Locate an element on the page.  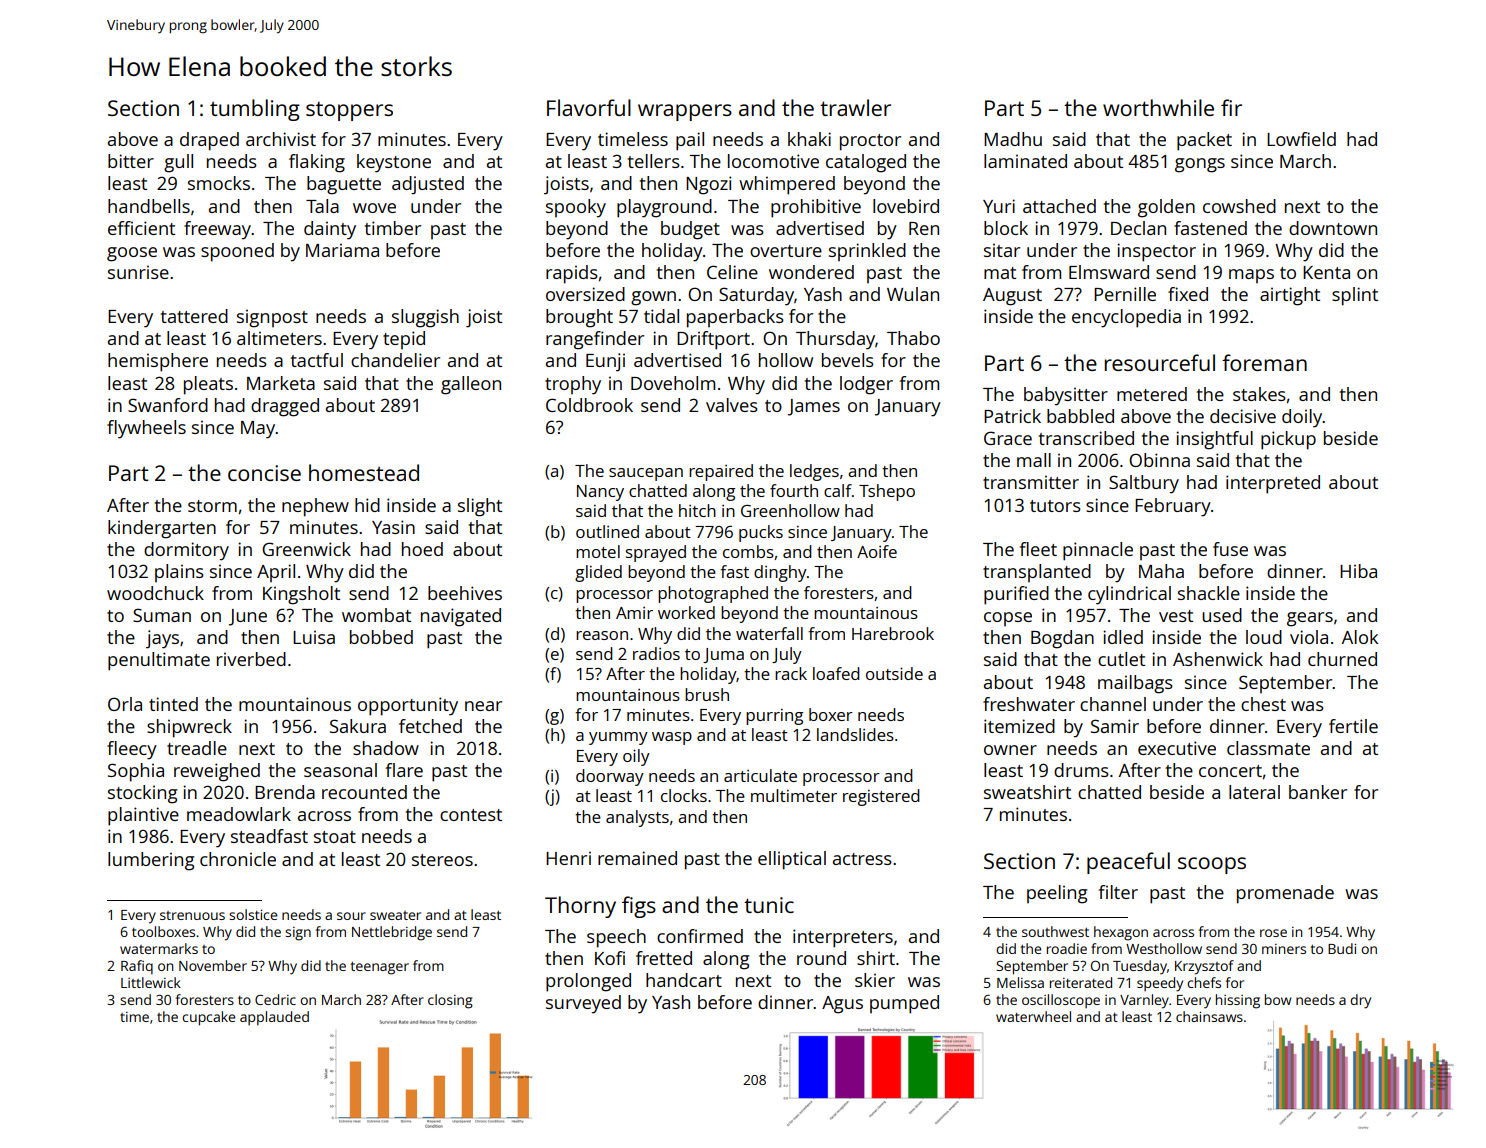
Doveholm is located at coordinates (673, 383).
